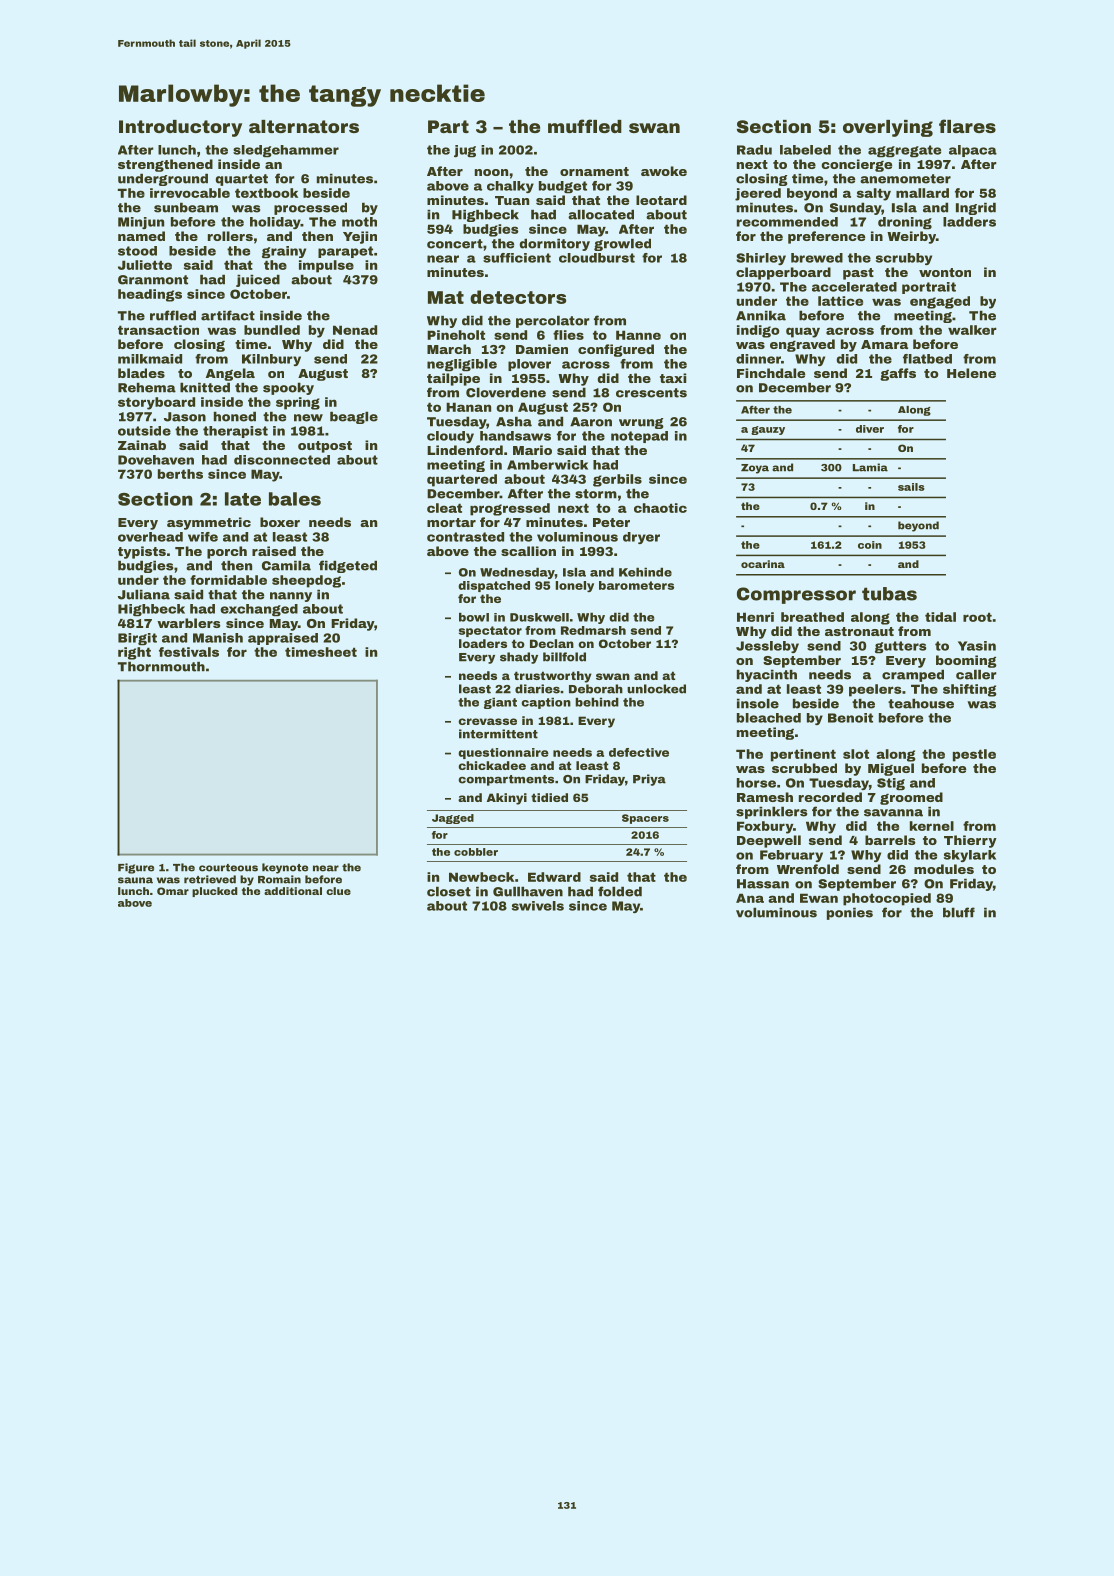 This page has width=1114, height=1576. Describe the element at coordinates (597, 258) in the page. I see `cloudburst` at that location.
